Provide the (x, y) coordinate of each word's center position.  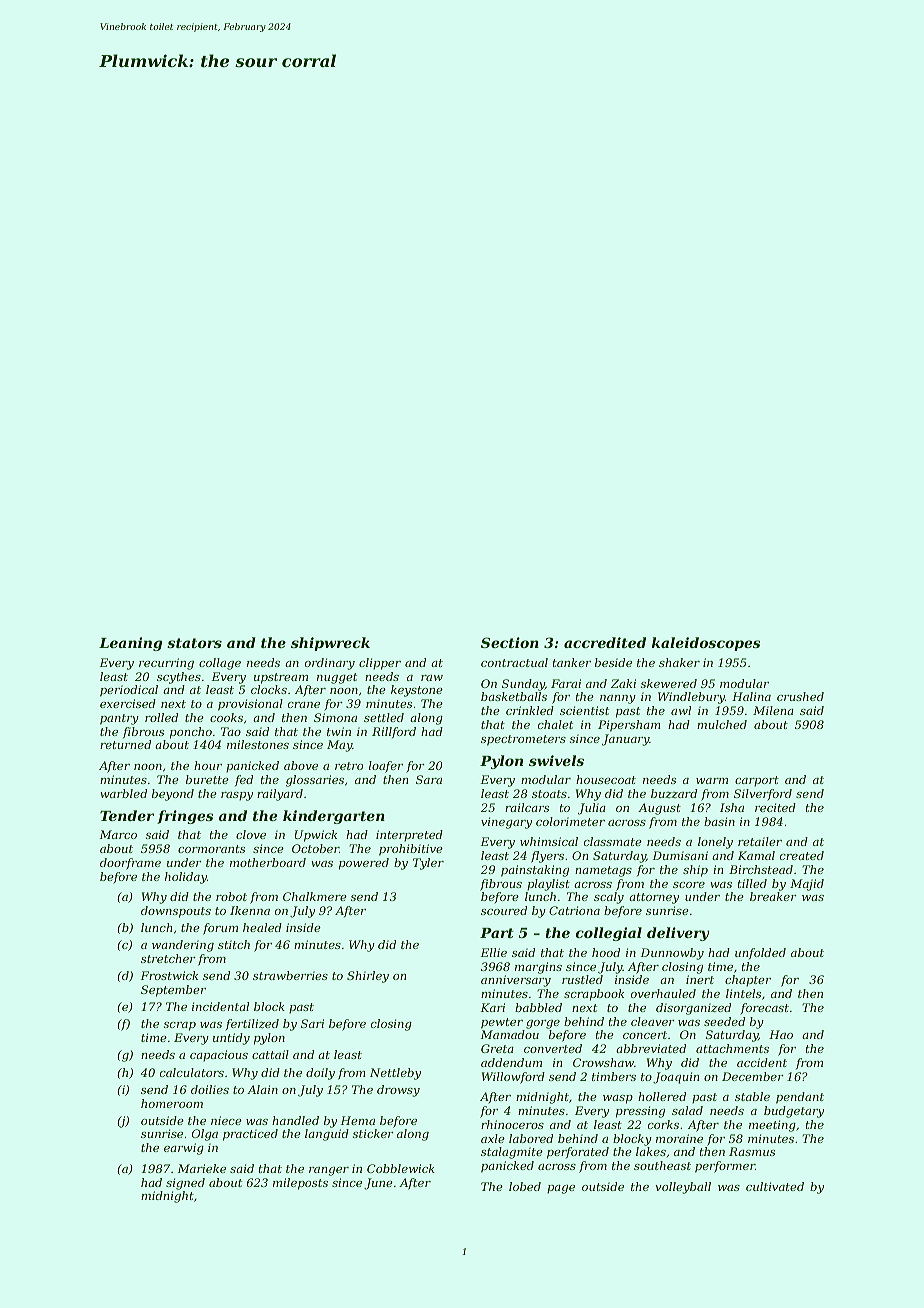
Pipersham (629, 726)
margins (538, 968)
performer (725, 1167)
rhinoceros (512, 1124)
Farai (566, 683)
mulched (722, 724)
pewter (502, 1023)
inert (700, 979)
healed (262, 927)
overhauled (663, 993)
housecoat (606, 779)
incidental (220, 1006)
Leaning (130, 644)
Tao (231, 731)
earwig (184, 1149)
